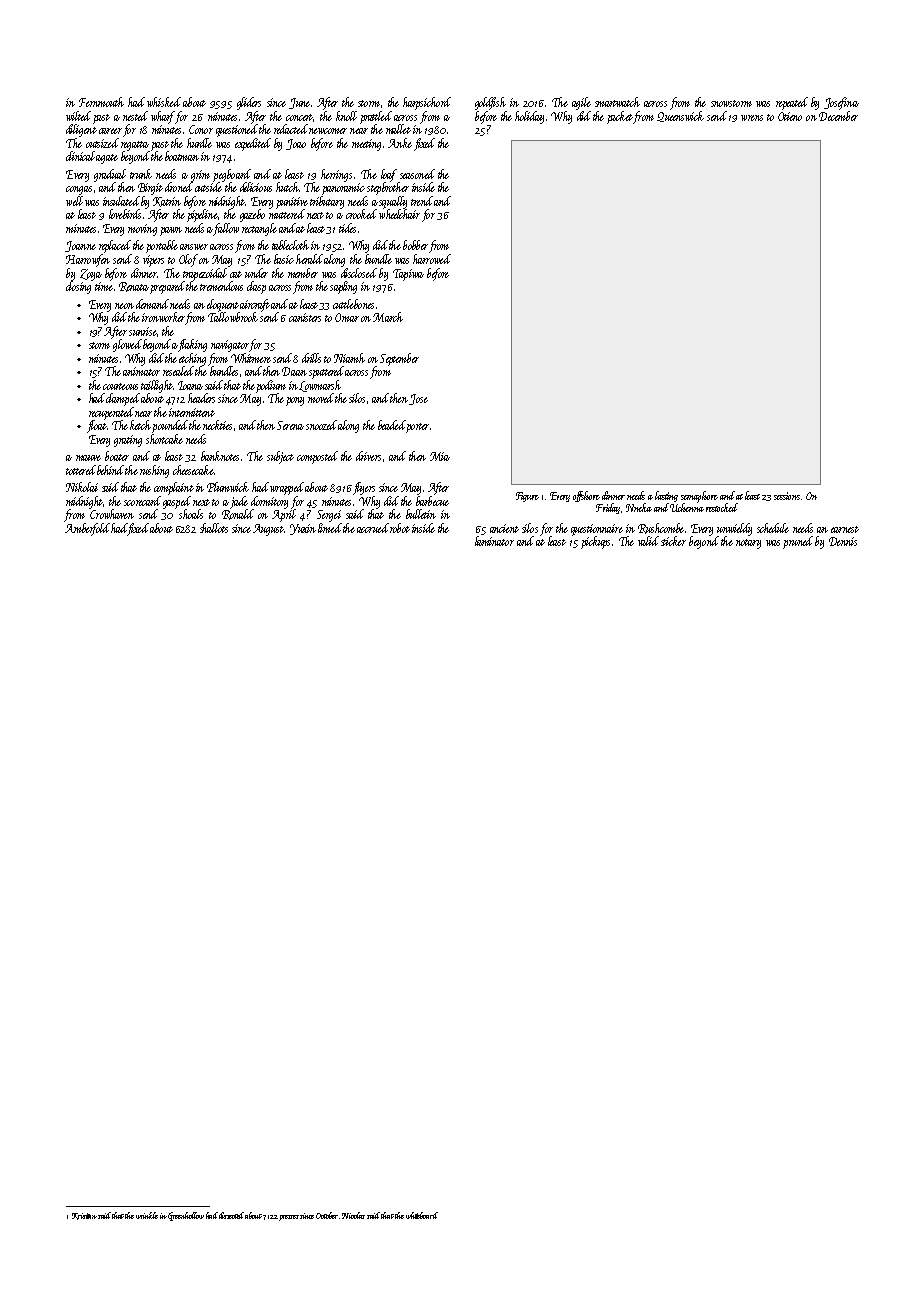 The width and height of the image is (924, 1308). I want to click on whiteboard, so click(422, 1215).
